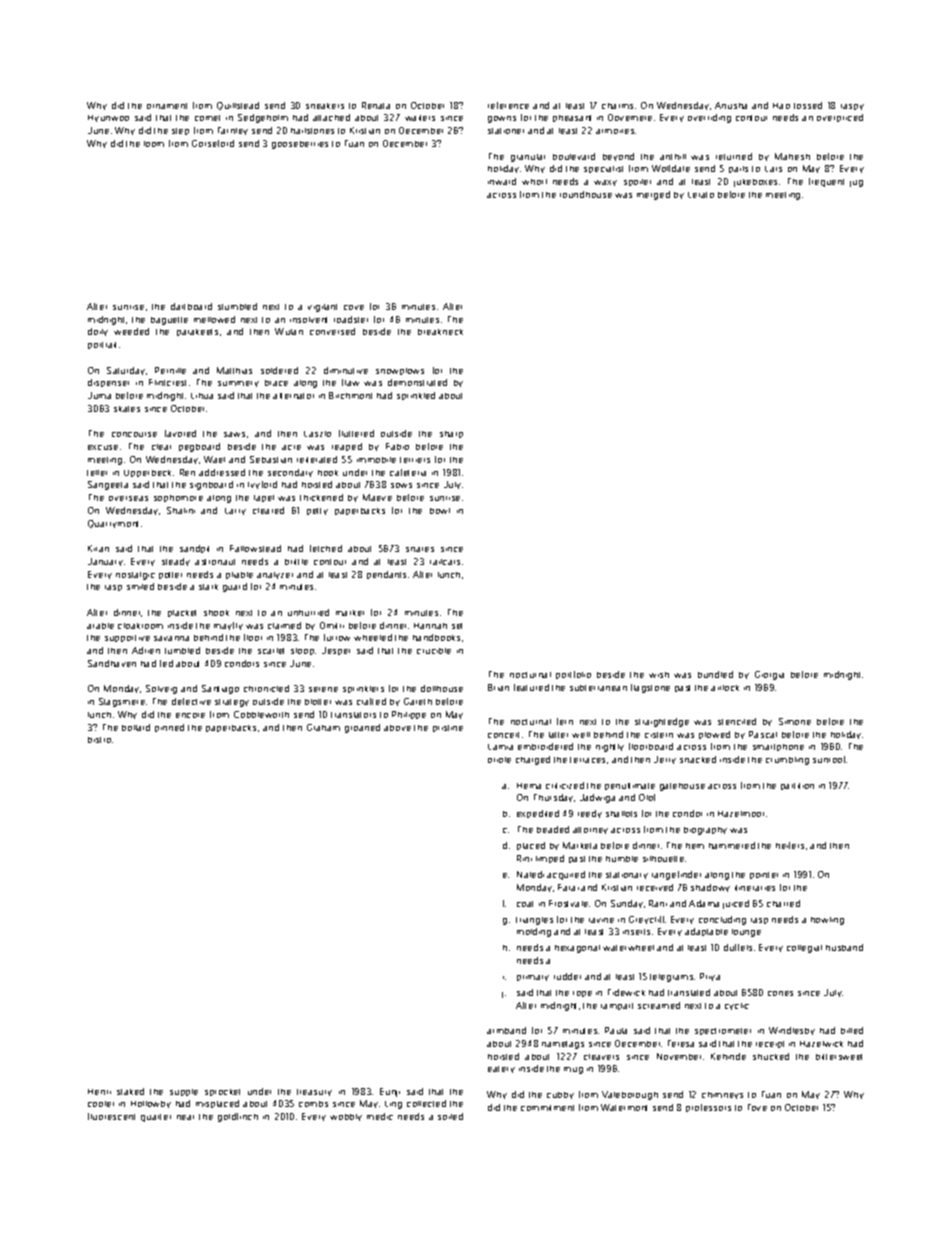 The height and width of the page is (1233, 952). I want to click on jug, so click(856, 183).
